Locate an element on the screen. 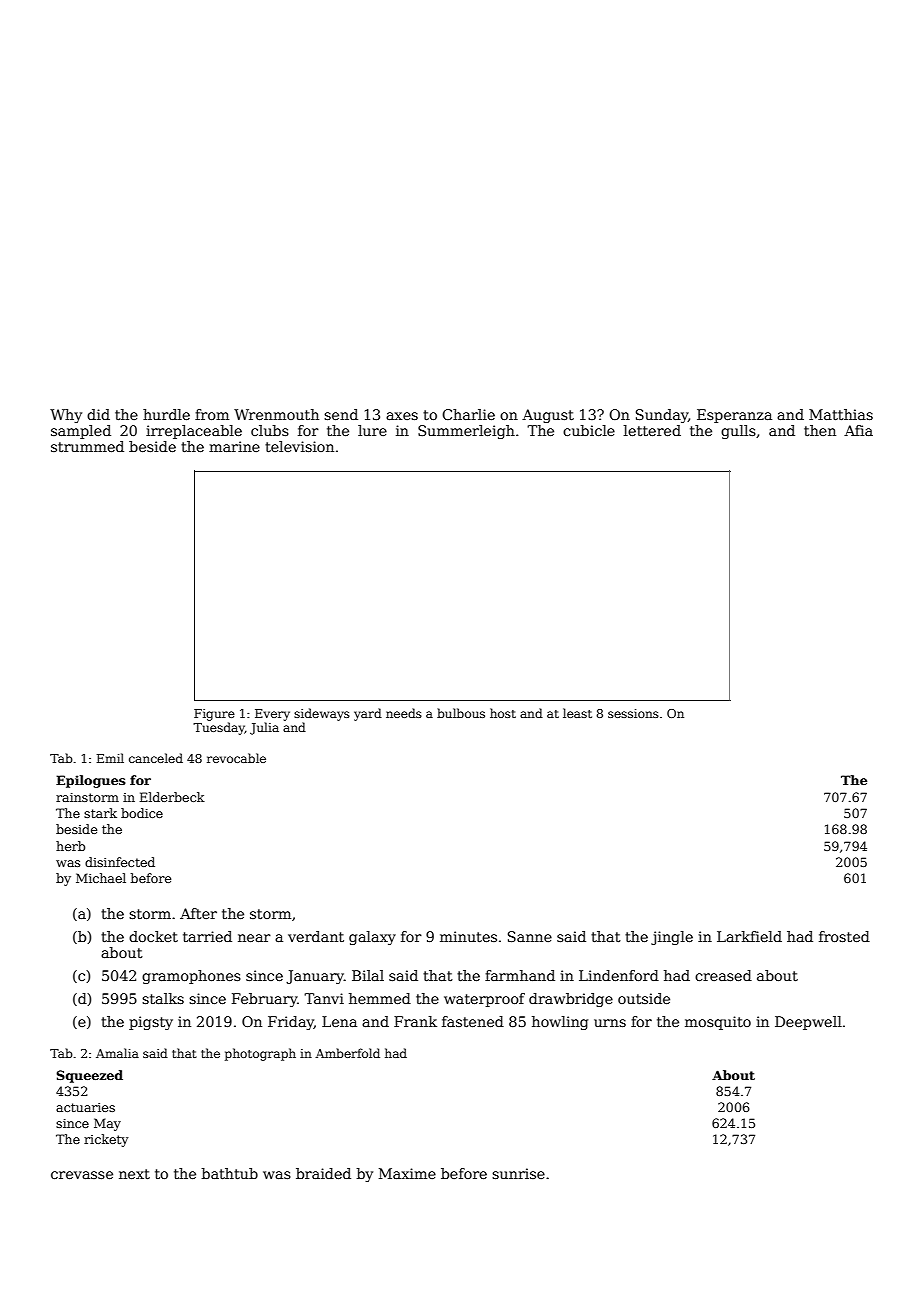 The width and height of the screenshot is (924, 1308). howling is located at coordinates (560, 1023).
